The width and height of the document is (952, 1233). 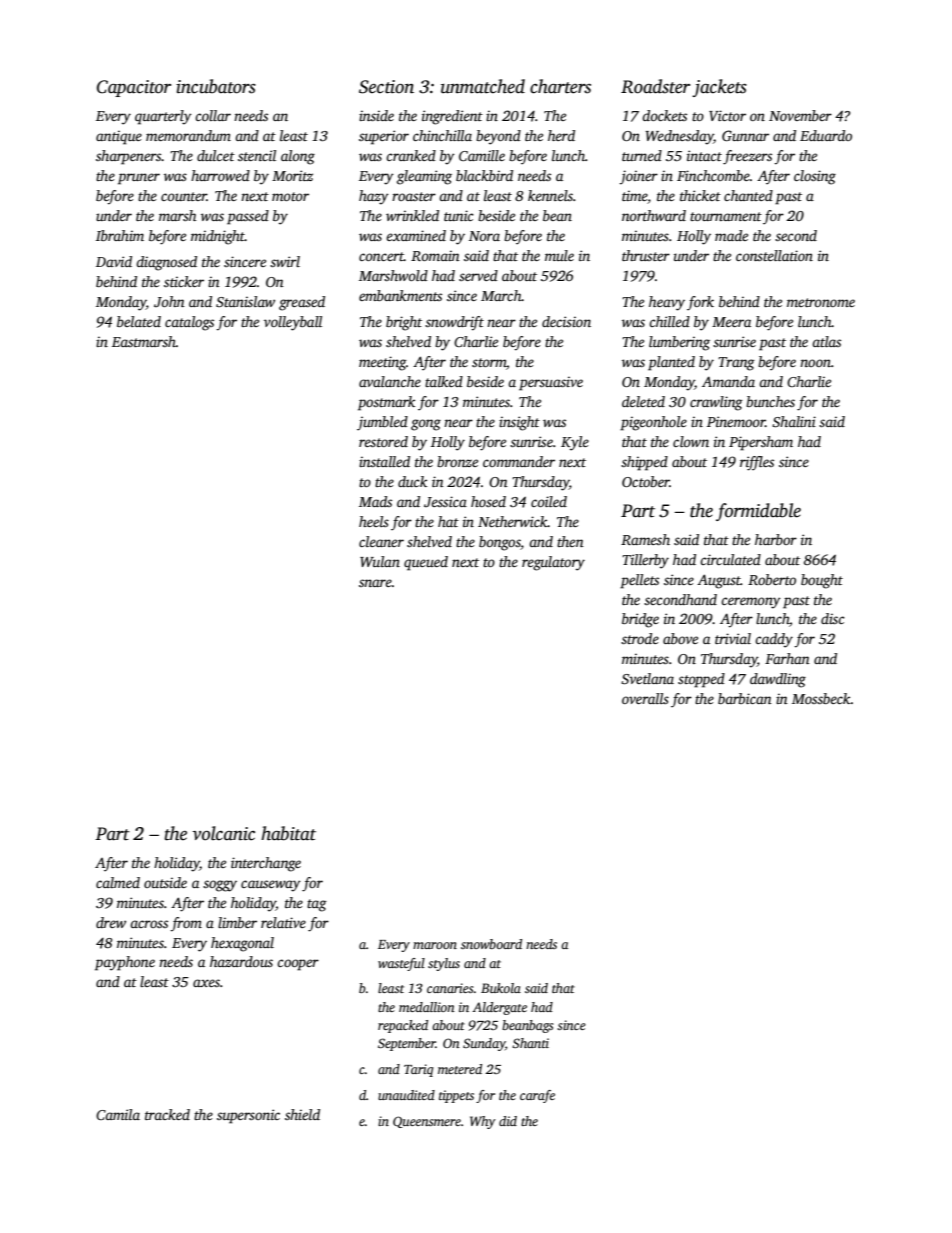 I want to click on Section, so click(x=386, y=87).
